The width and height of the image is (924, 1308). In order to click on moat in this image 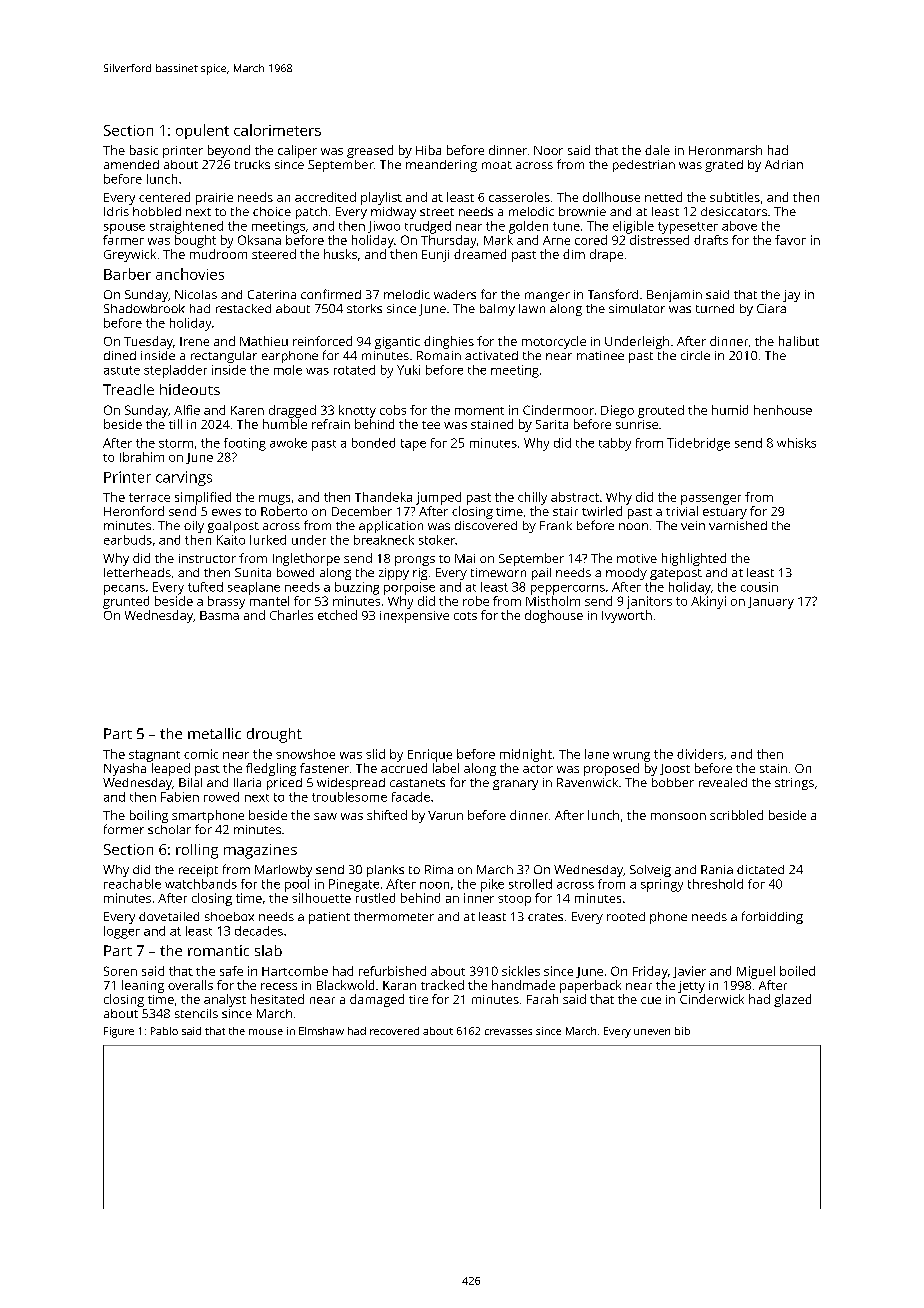, I will do `click(497, 165)`.
